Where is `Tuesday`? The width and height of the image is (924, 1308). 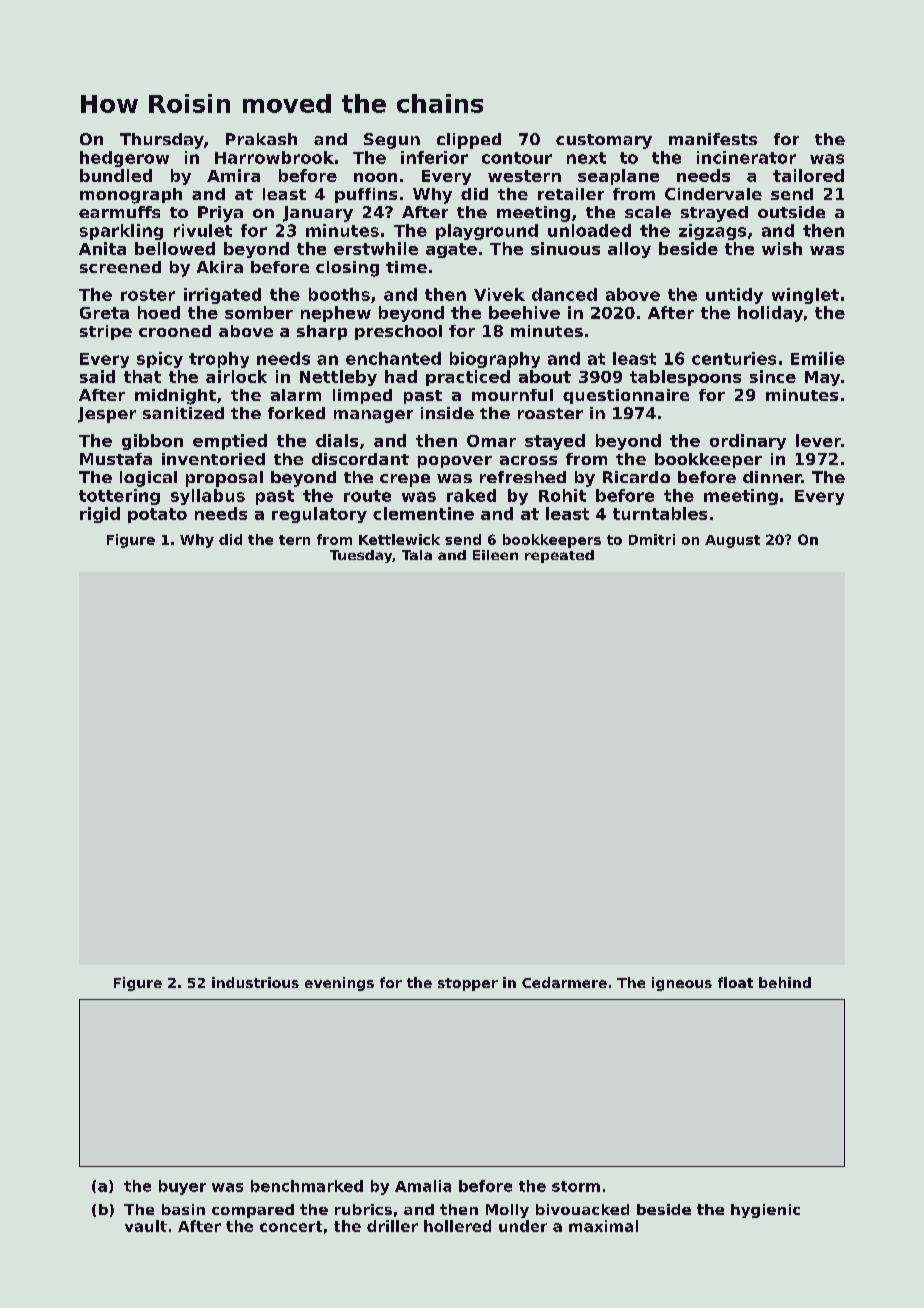
Tuesday is located at coordinates (361, 556).
